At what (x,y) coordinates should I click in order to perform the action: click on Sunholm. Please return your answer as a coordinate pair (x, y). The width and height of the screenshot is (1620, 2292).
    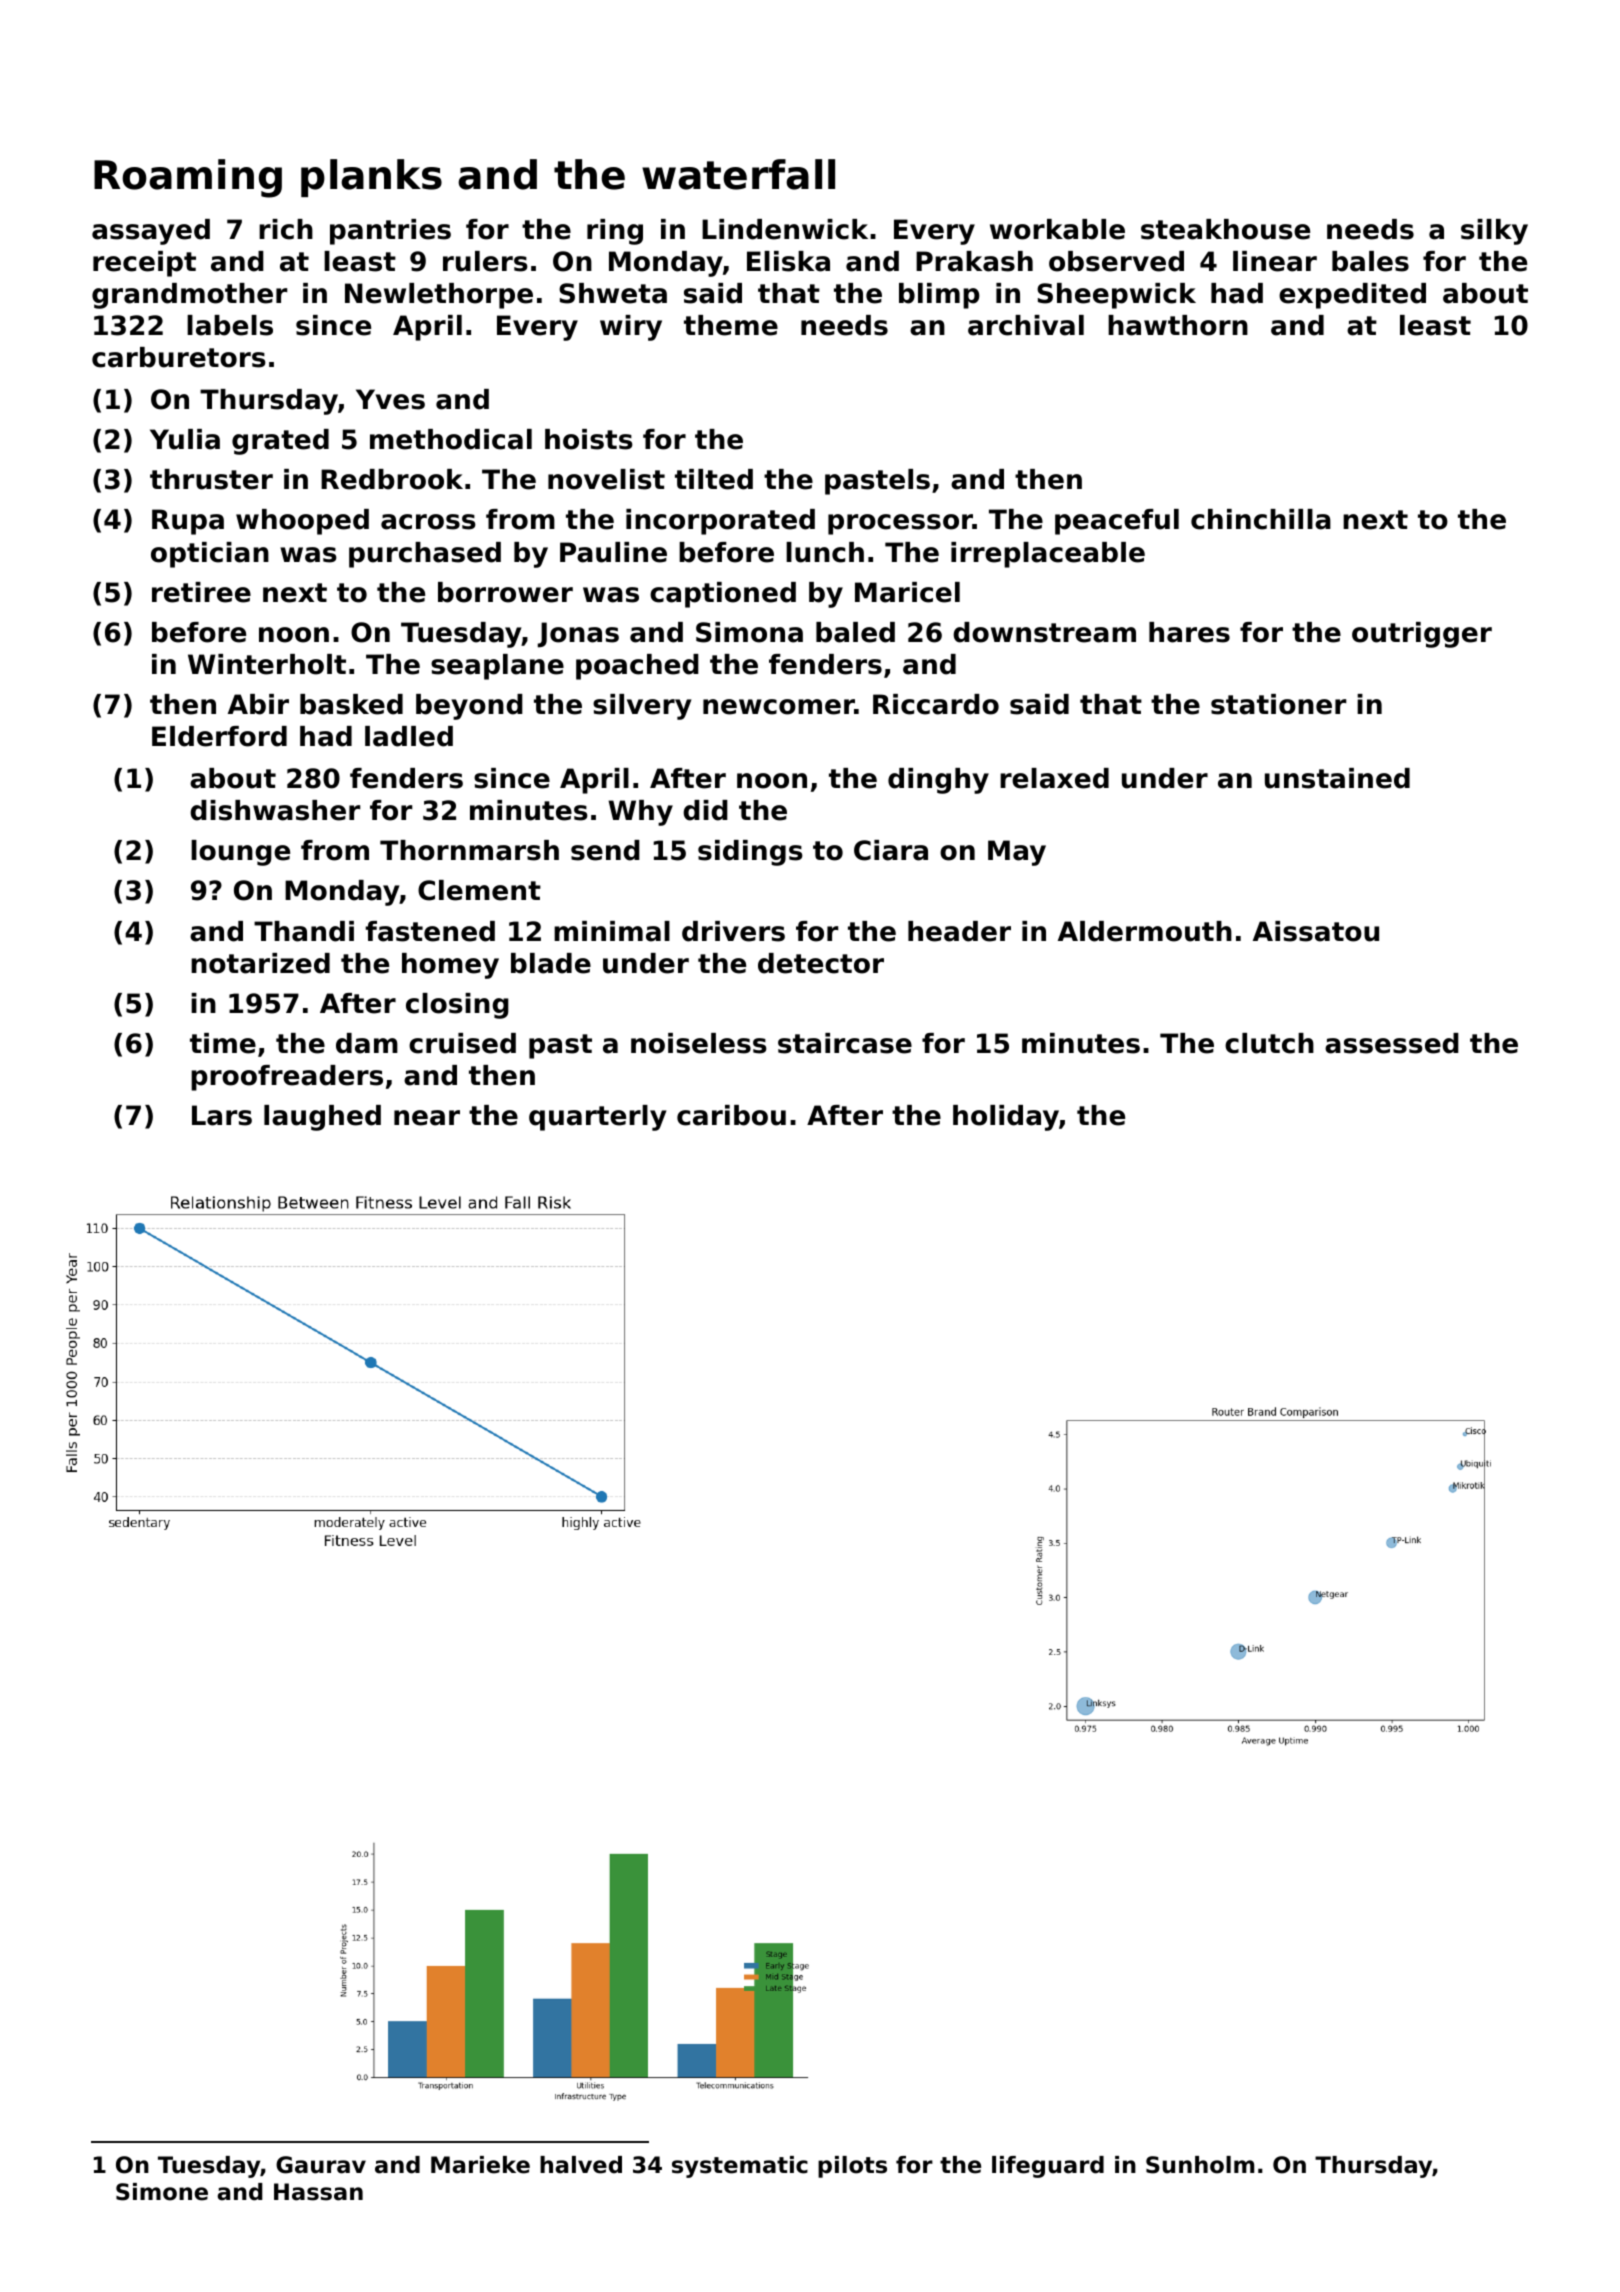
    Looking at the image, I should click on (1200, 2165).
